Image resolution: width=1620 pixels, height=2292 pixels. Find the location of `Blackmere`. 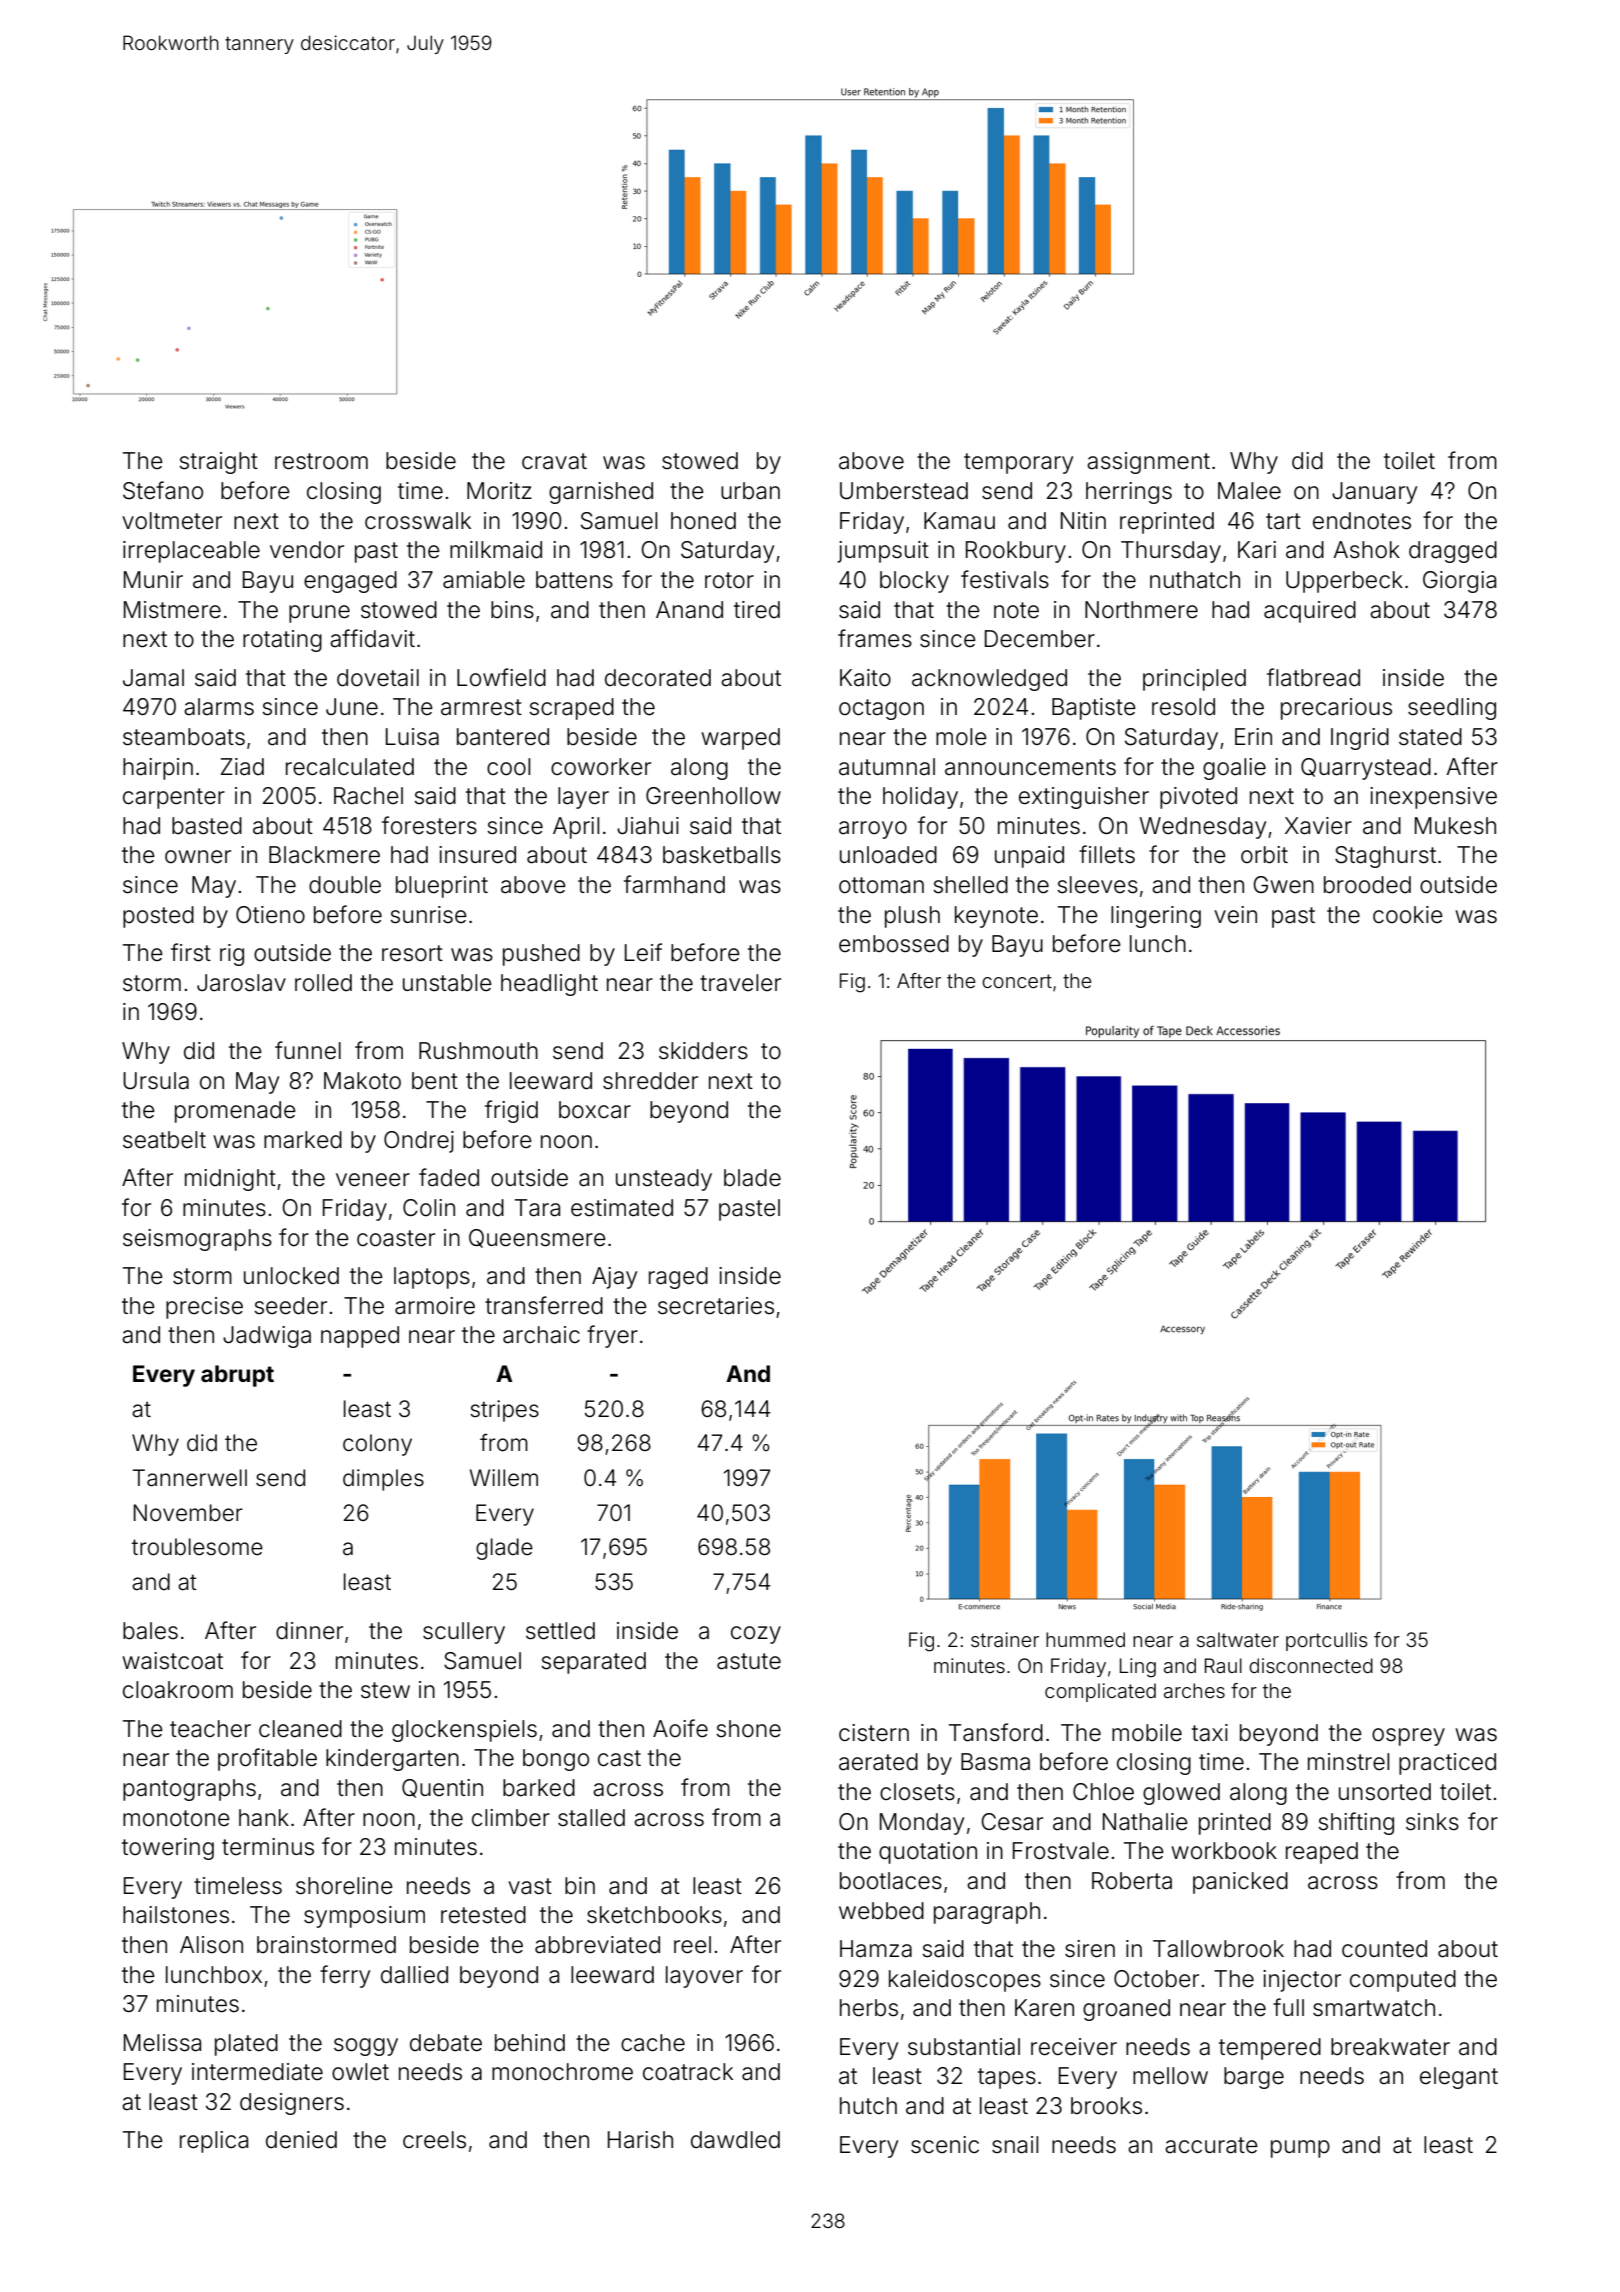

Blackmere is located at coordinates (324, 855).
